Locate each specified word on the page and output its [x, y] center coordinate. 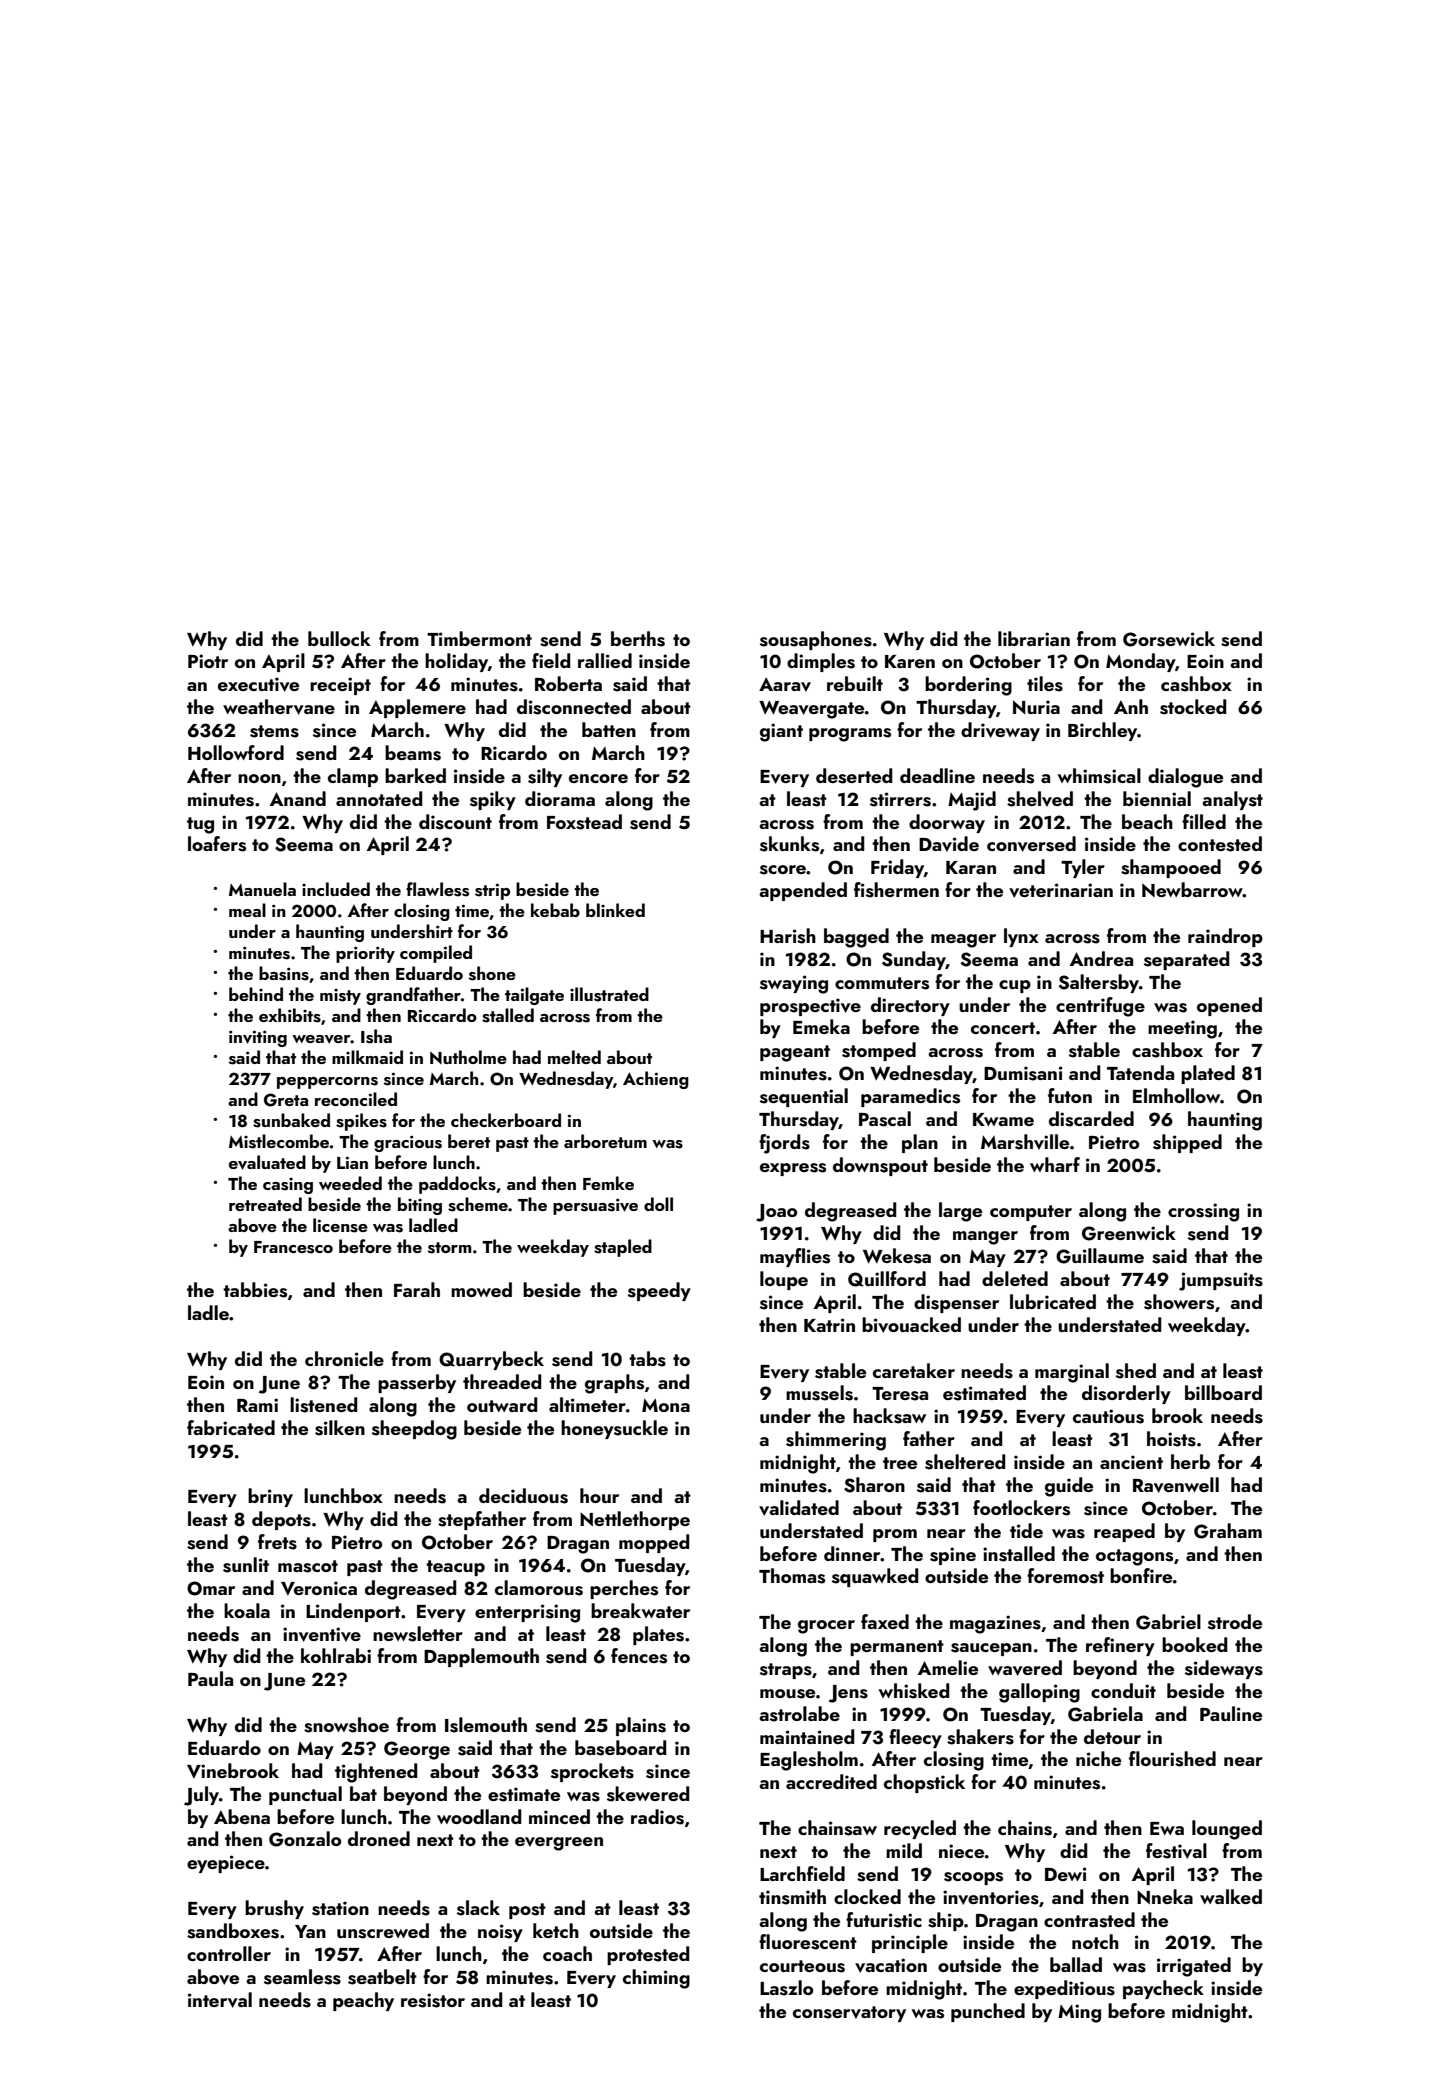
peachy [363, 2001]
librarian [1034, 638]
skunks [789, 844]
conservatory [849, 2014]
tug [200, 825]
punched [988, 2012]
